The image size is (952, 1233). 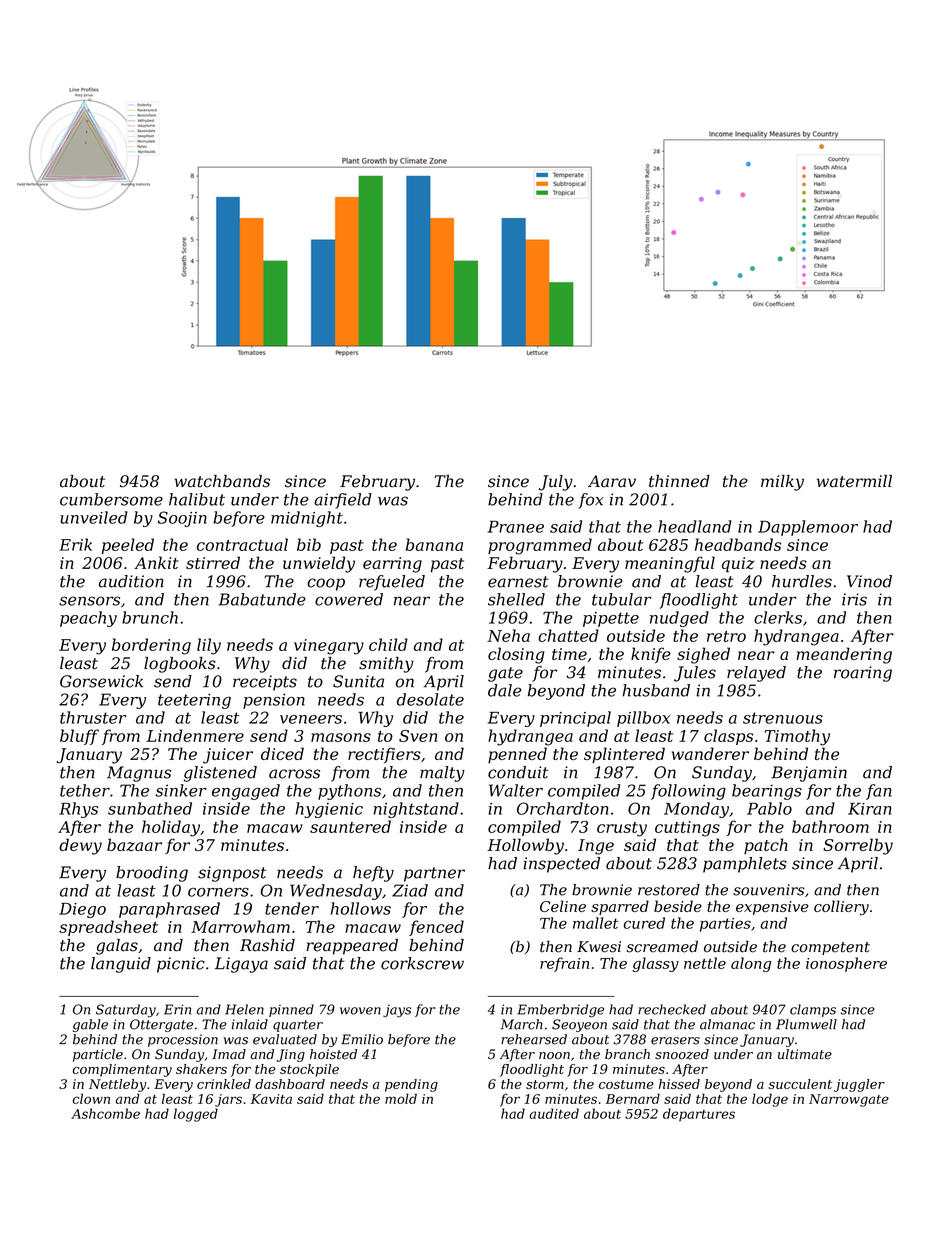 What do you see at coordinates (854, 599) in the image?
I see `iris` at bounding box center [854, 599].
